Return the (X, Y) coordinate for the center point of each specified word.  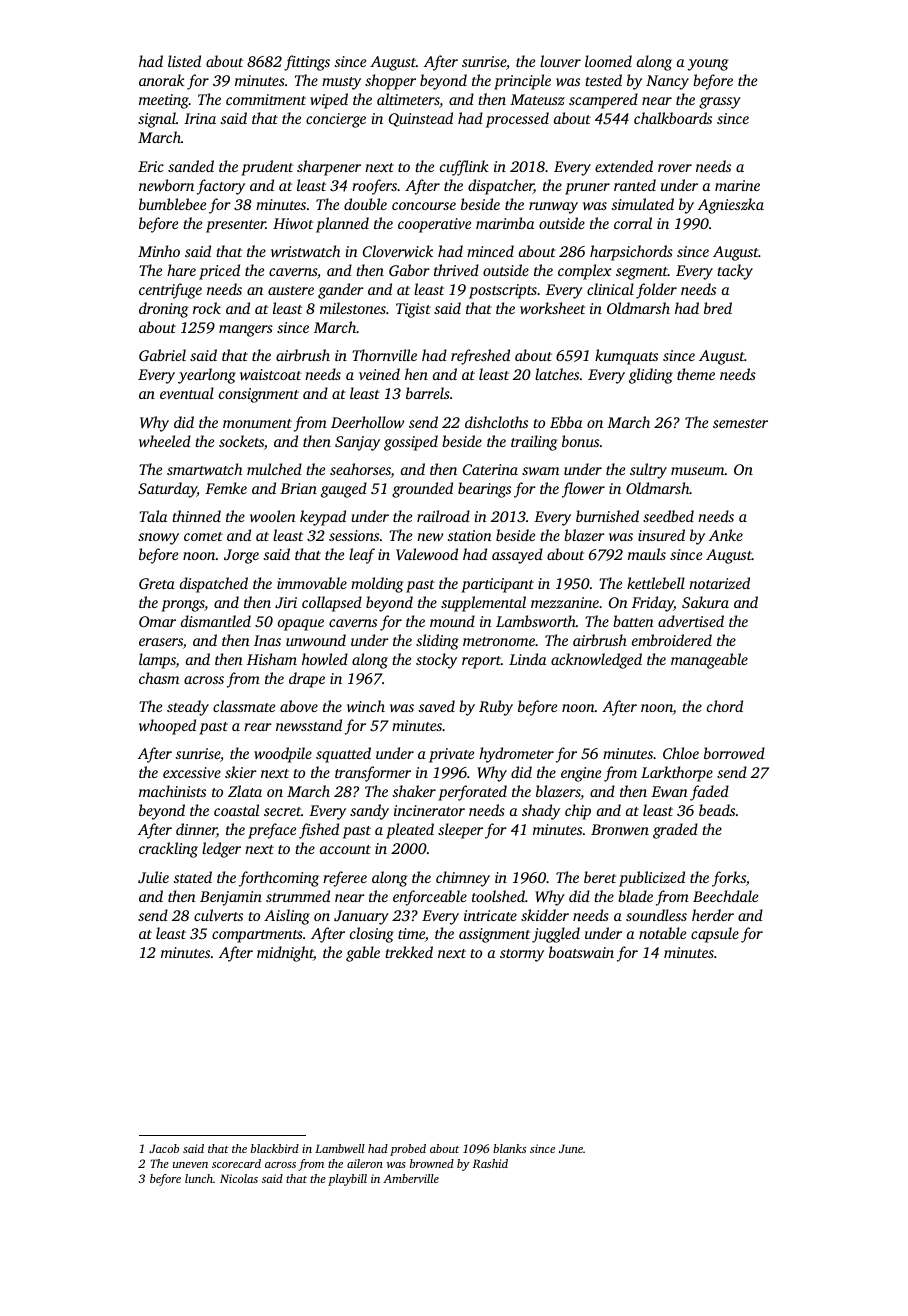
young (708, 65)
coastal (236, 810)
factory (221, 187)
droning (163, 310)
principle (522, 82)
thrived (456, 270)
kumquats (626, 357)
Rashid (490, 1163)
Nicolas (239, 1178)
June (571, 1148)
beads (717, 810)
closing (372, 935)
